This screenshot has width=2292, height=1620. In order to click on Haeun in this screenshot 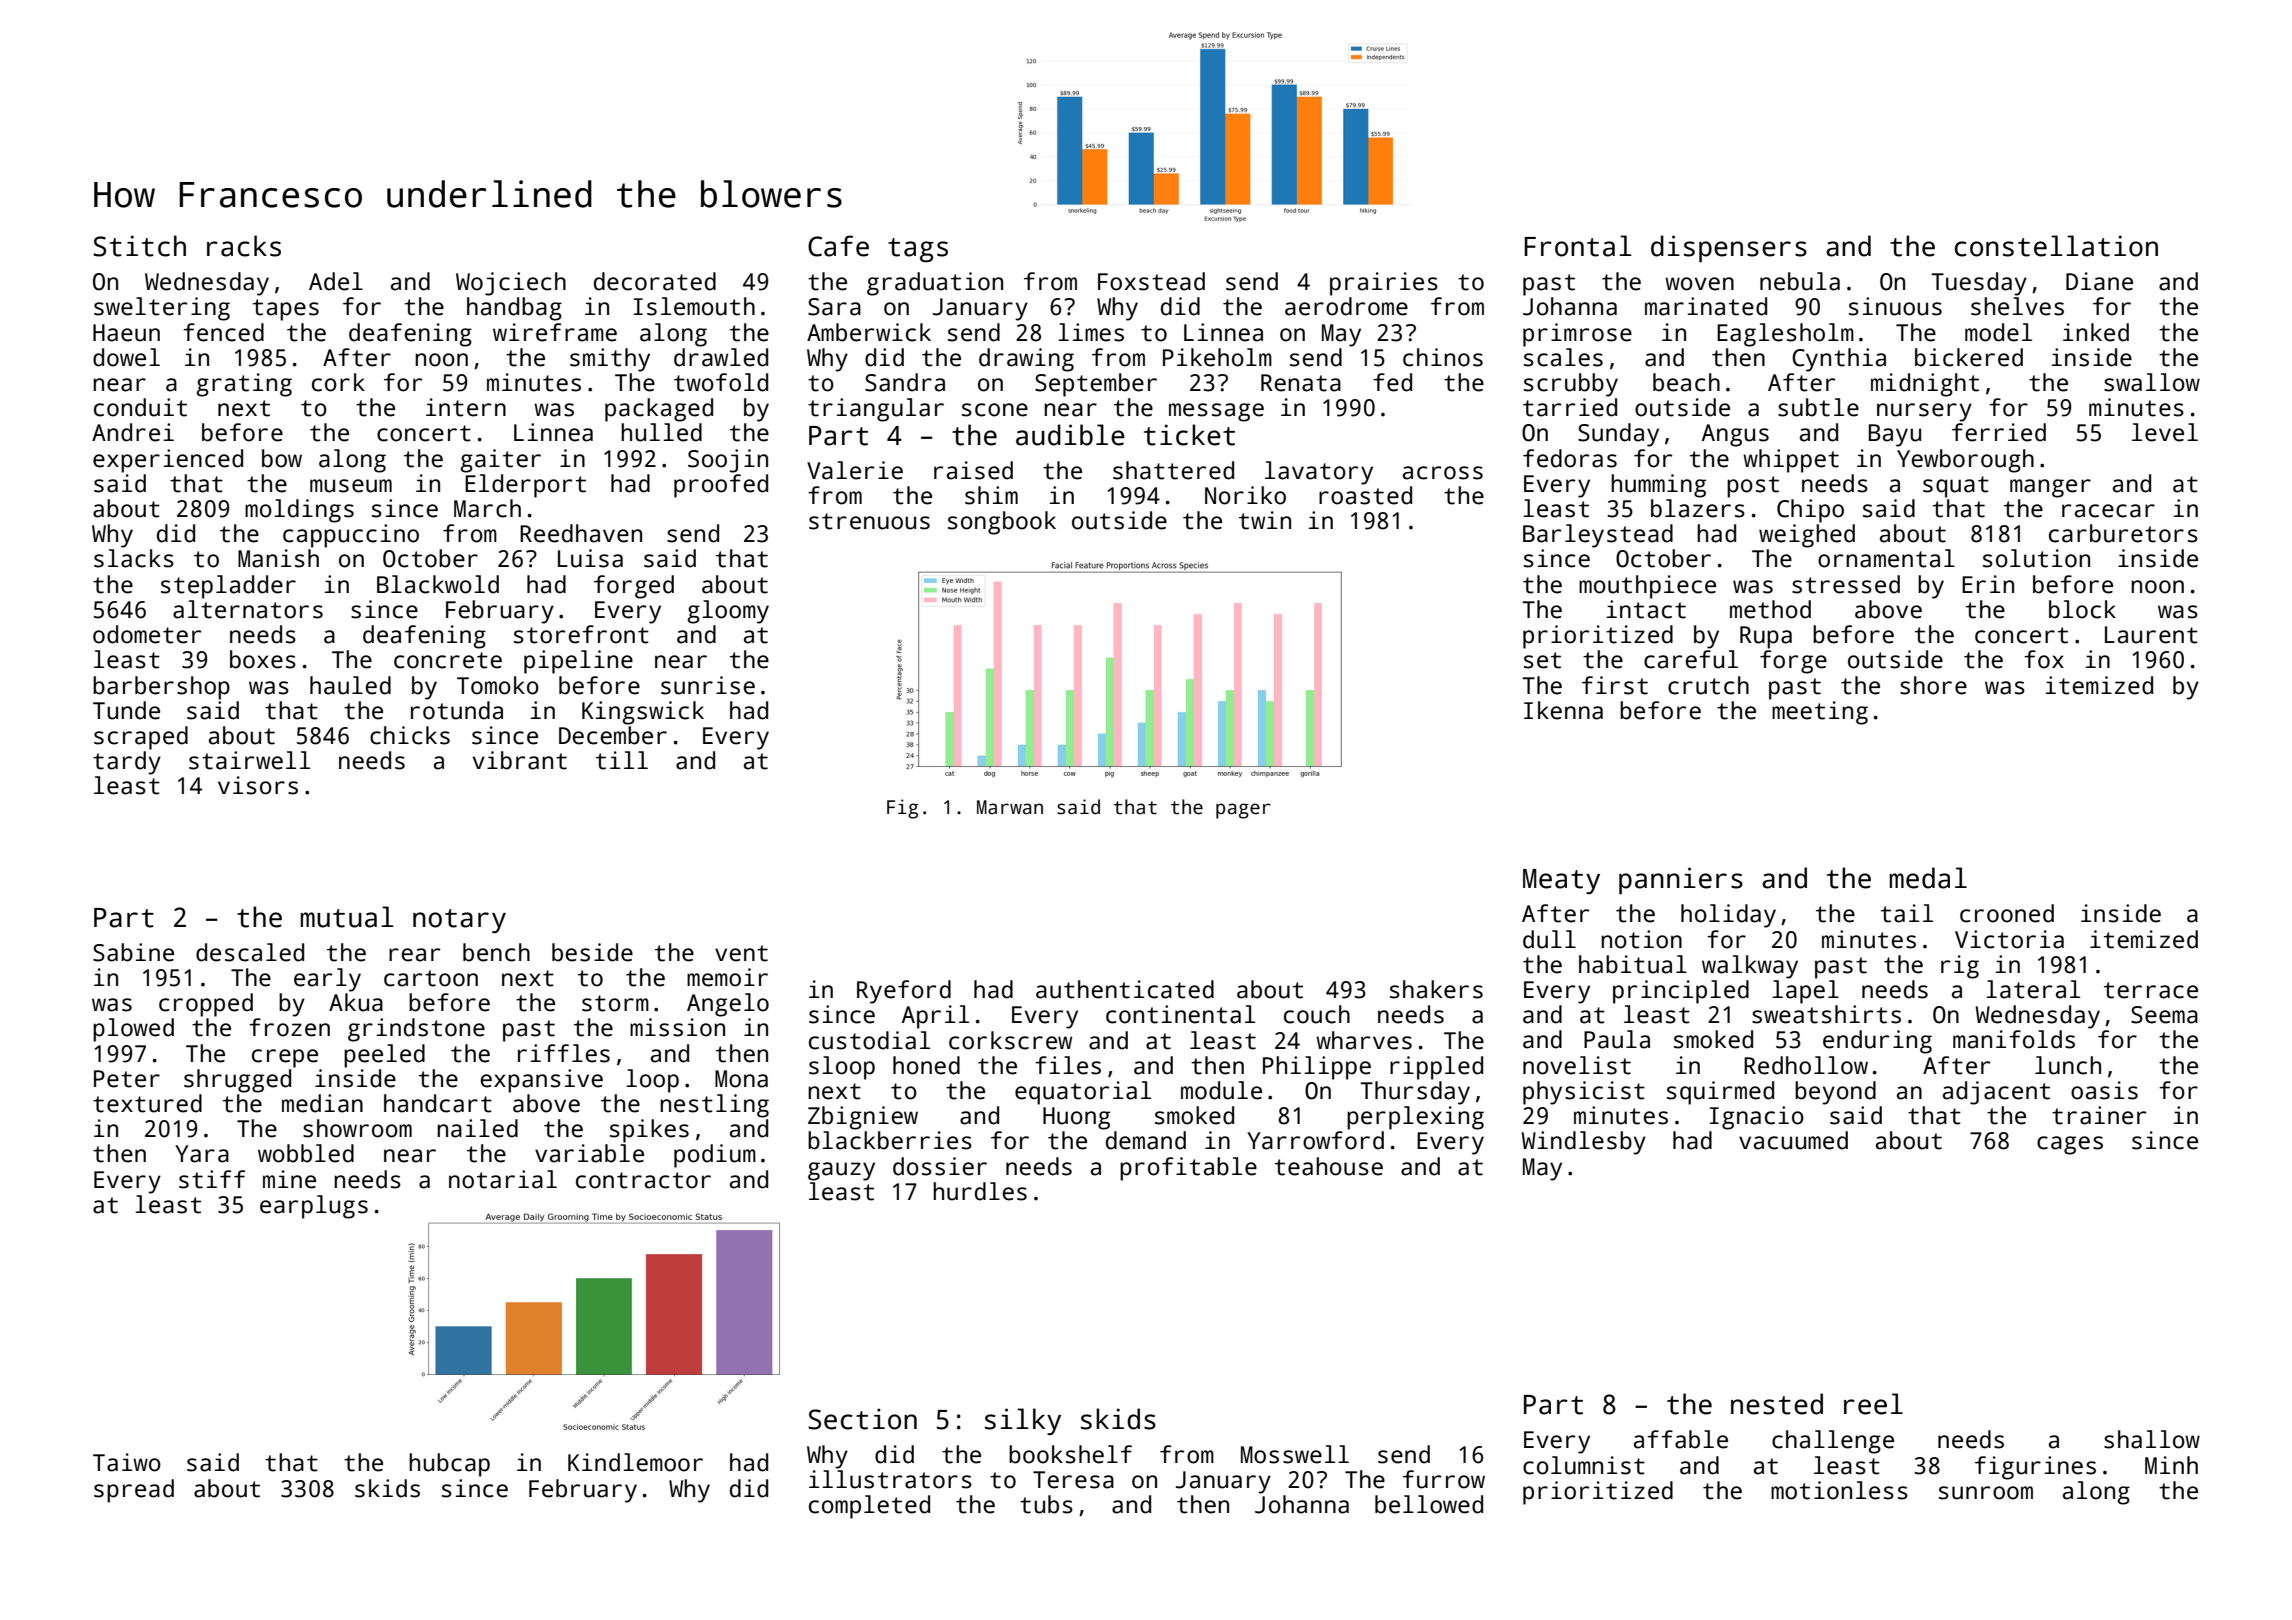, I will do `click(126, 333)`.
